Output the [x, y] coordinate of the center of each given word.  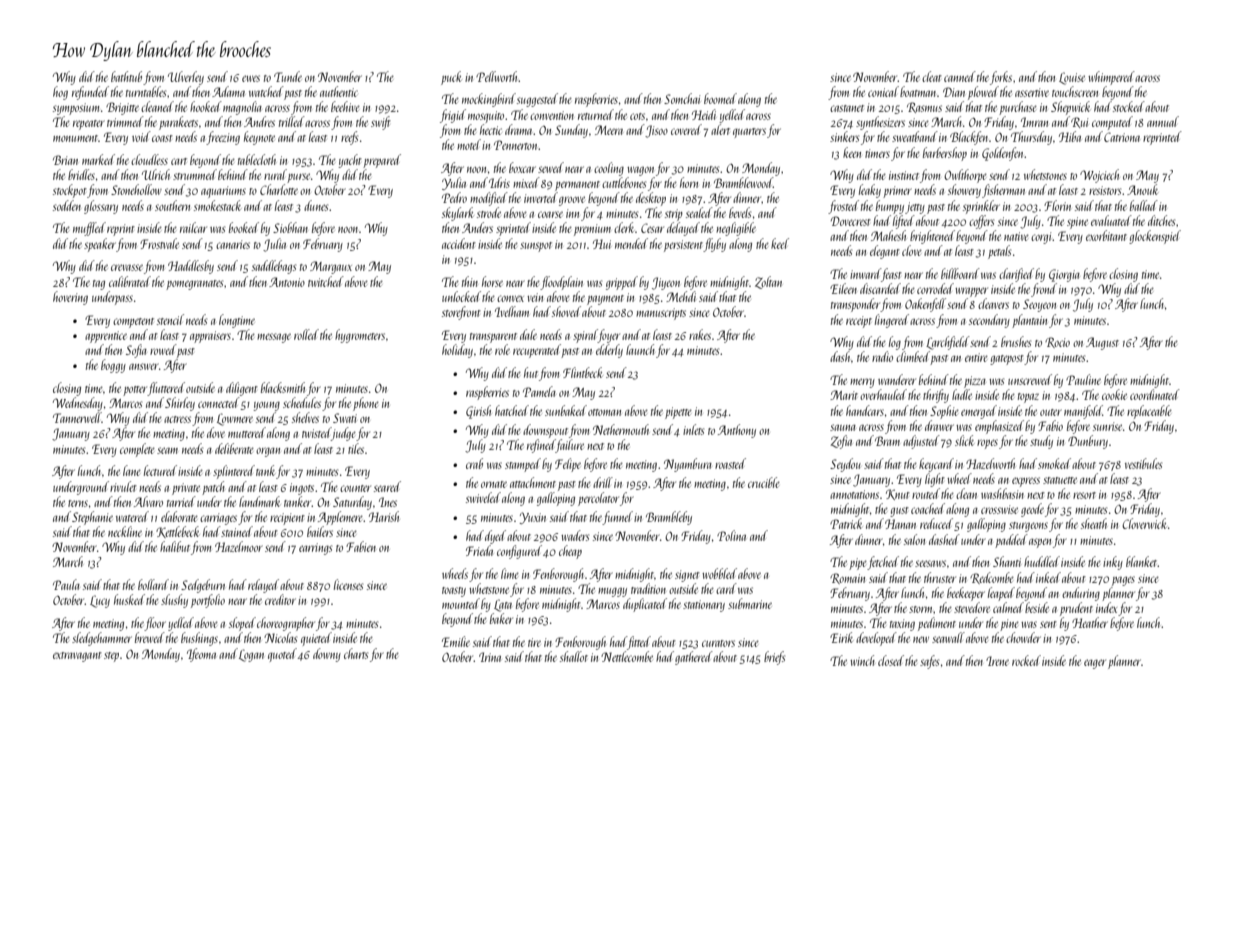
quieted [316, 639]
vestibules [1143, 463]
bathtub [126, 76]
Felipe [568, 465]
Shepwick [1070, 108]
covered [686, 129]
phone [366, 404]
